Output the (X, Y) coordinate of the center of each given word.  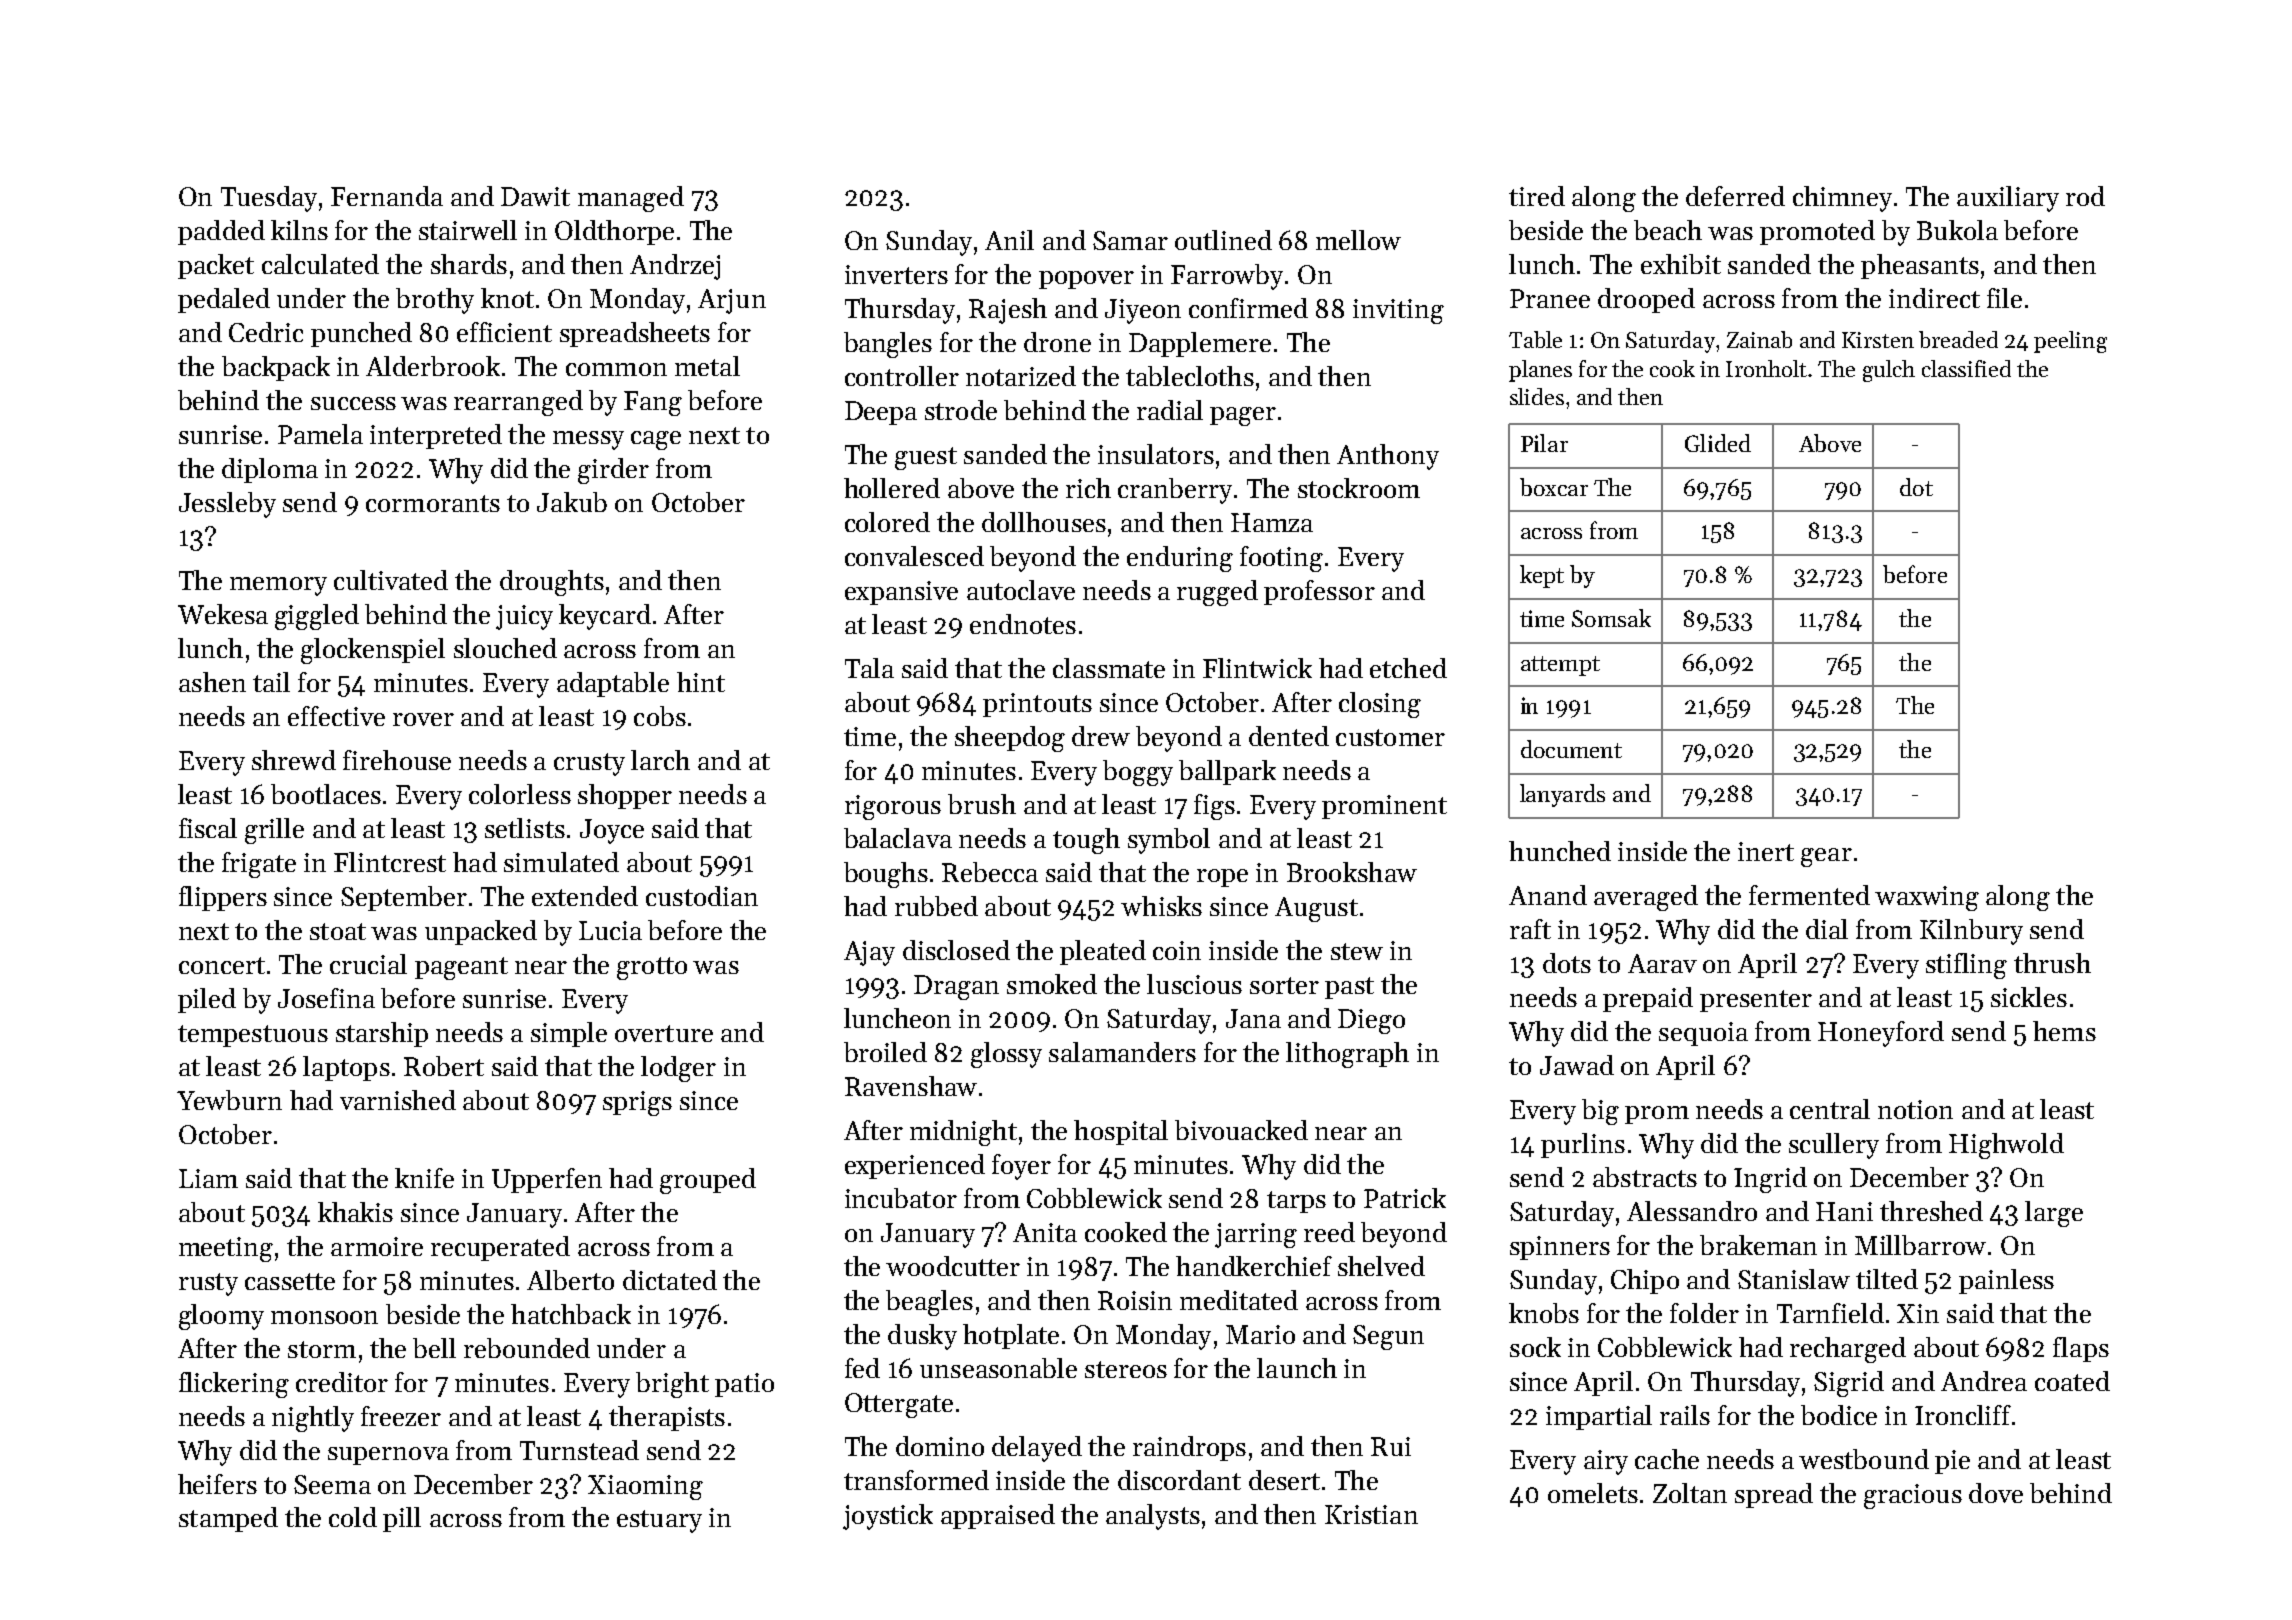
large (2054, 1214)
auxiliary (2008, 199)
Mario (1260, 1334)
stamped (228, 1519)
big (1600, 1112)
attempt (1560, 666)
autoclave (1021, 590)
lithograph (1347, 1055)
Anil (1009, 240)
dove (1996, 1493)
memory (278, 586)
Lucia (610, 930)
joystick (888, 1517)
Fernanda (387, 196)
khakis (355, 1212)
